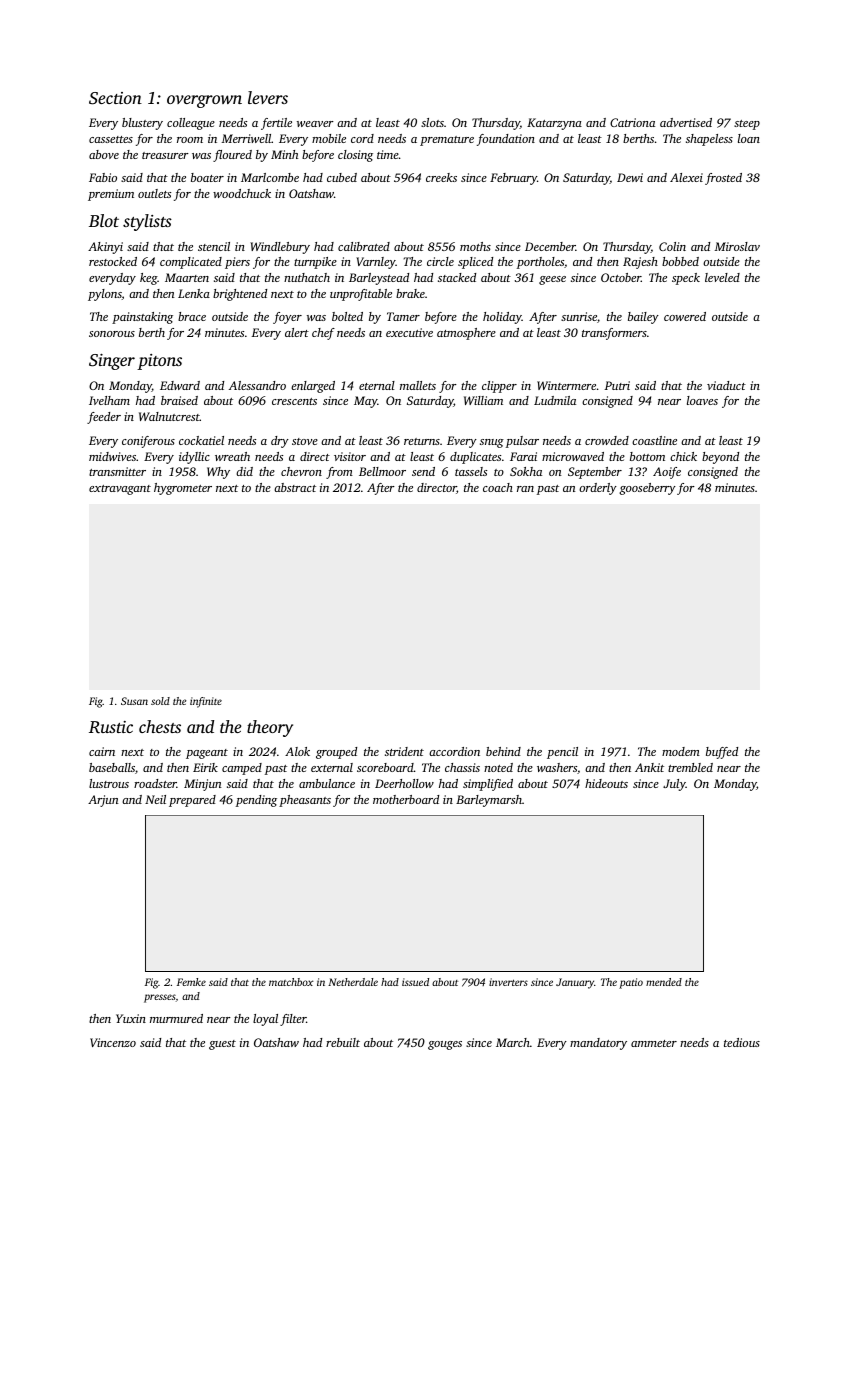  What do you see at coordinates (104, 418) in the page?
I see `feeder` at bounding box center [104, 418].
